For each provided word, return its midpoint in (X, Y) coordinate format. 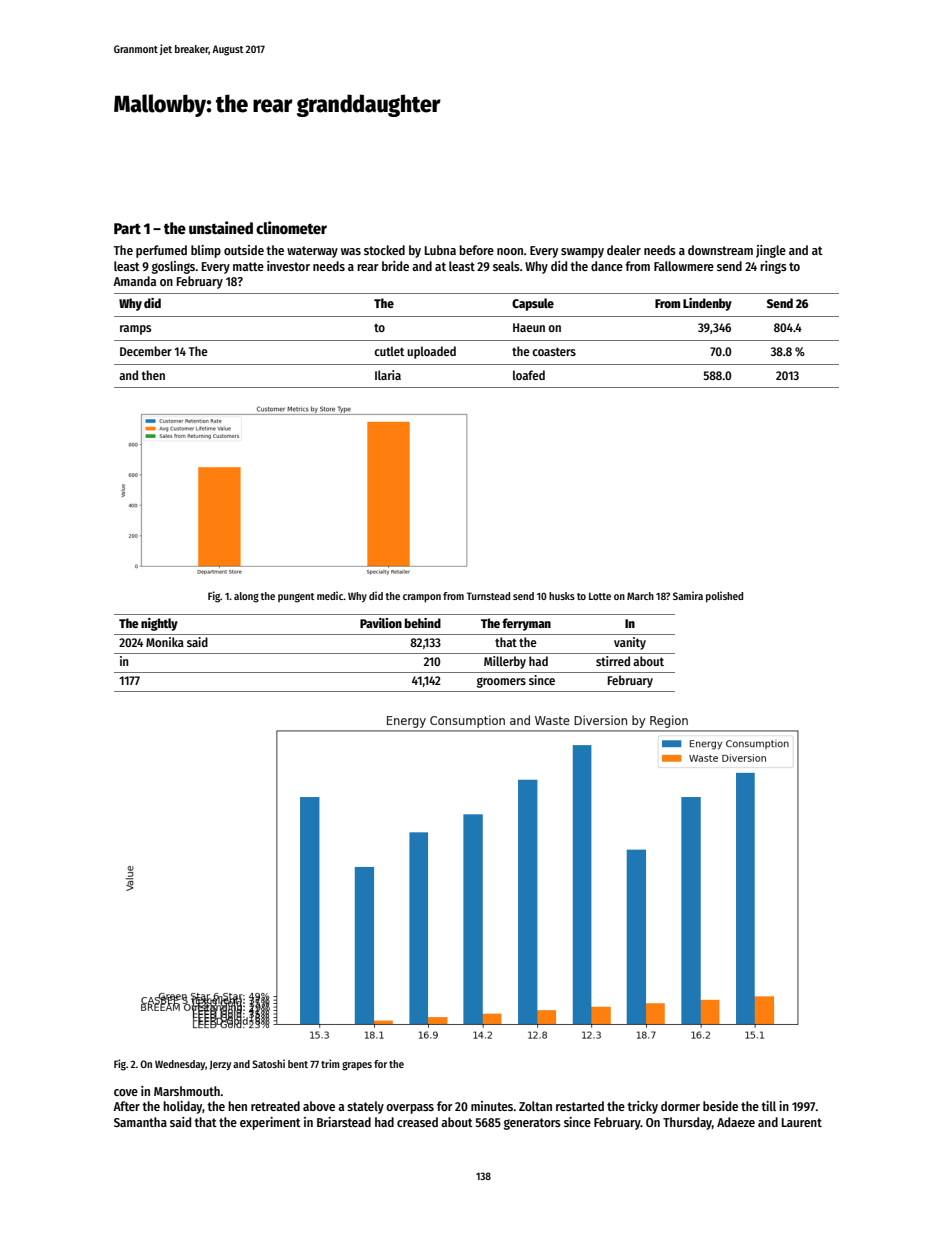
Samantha (140, 1122)
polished (724, 597)
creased (417, 1122)
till (768, 1106)
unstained (221, 227)
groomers (501, 682)
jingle (771, 251)
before (476, 250)
